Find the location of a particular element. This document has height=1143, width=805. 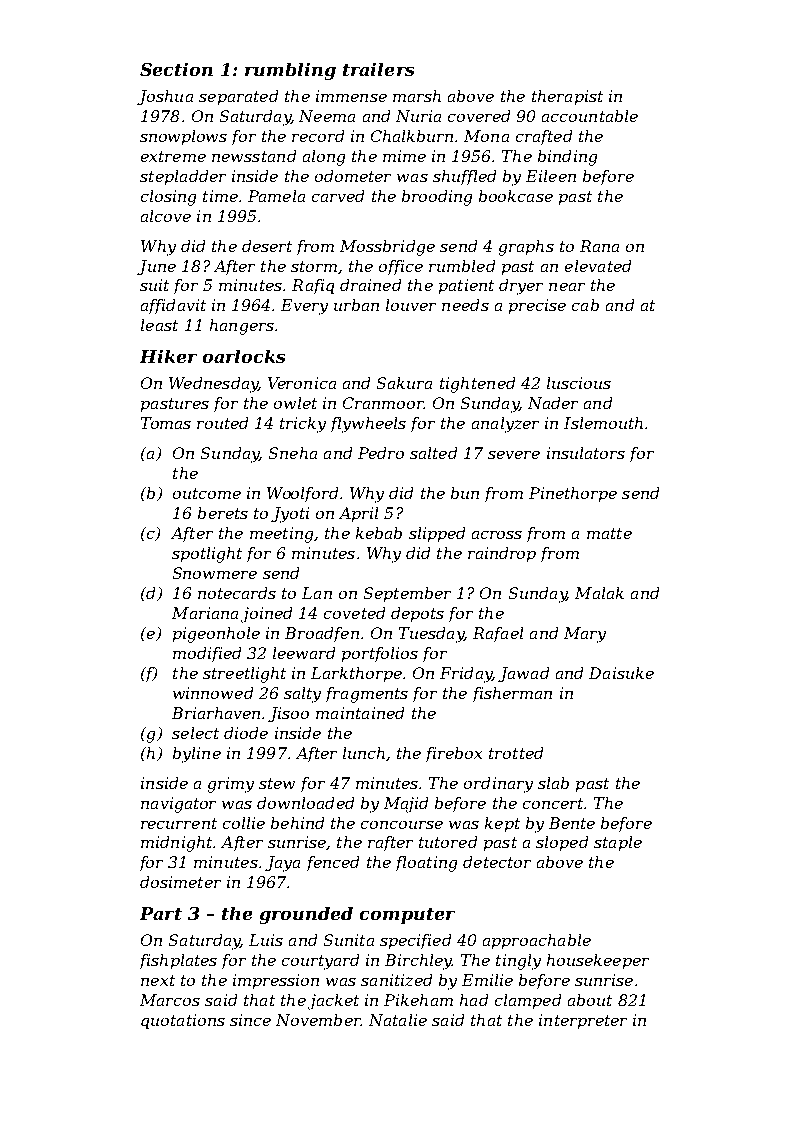

Marcos is located at coordinates (170, 1000).
